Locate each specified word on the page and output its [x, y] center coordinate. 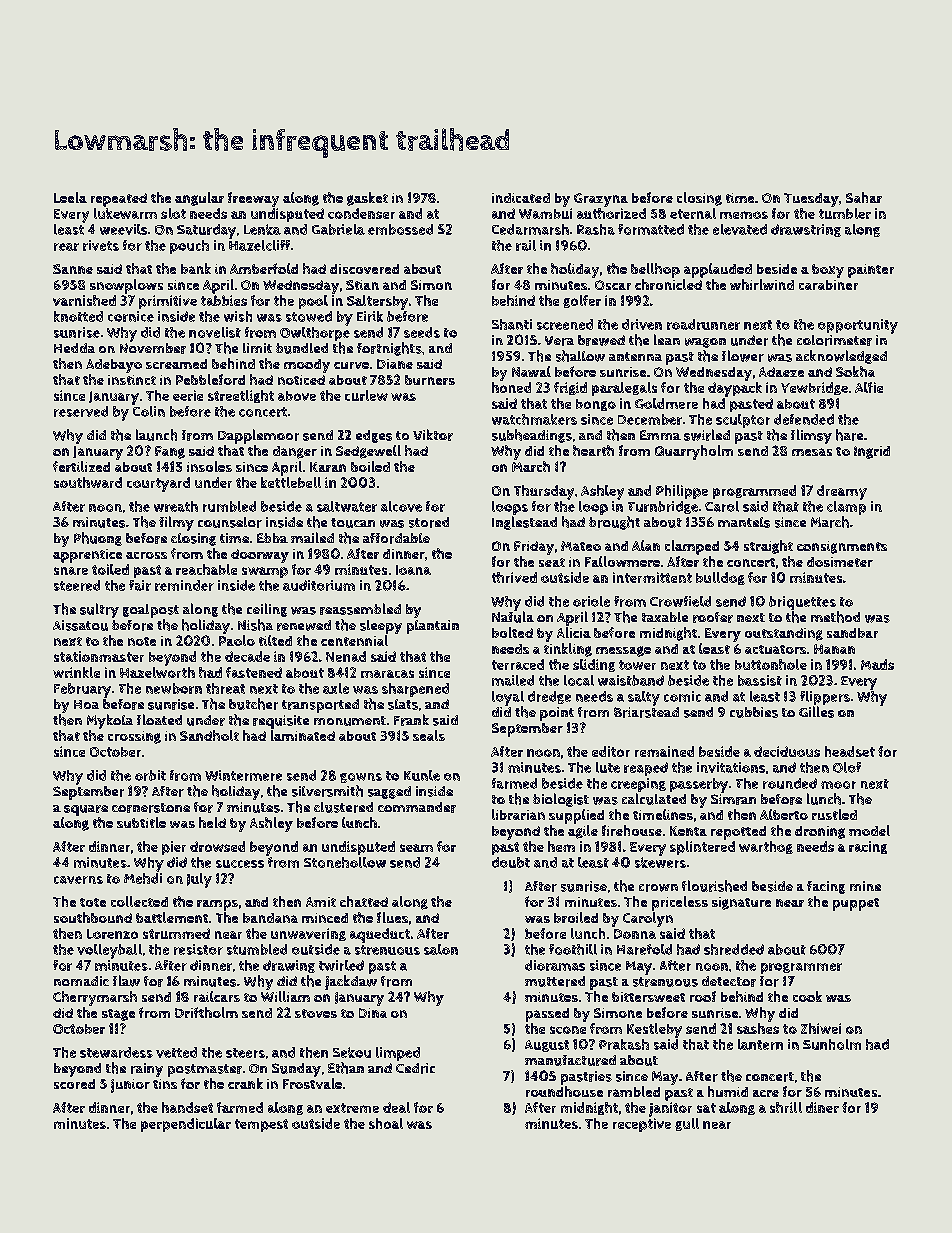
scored [74, 1084]
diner [822, 1107]
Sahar [864, 197]
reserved [81, 411]
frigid [570, 388]
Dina [373, 1013]
